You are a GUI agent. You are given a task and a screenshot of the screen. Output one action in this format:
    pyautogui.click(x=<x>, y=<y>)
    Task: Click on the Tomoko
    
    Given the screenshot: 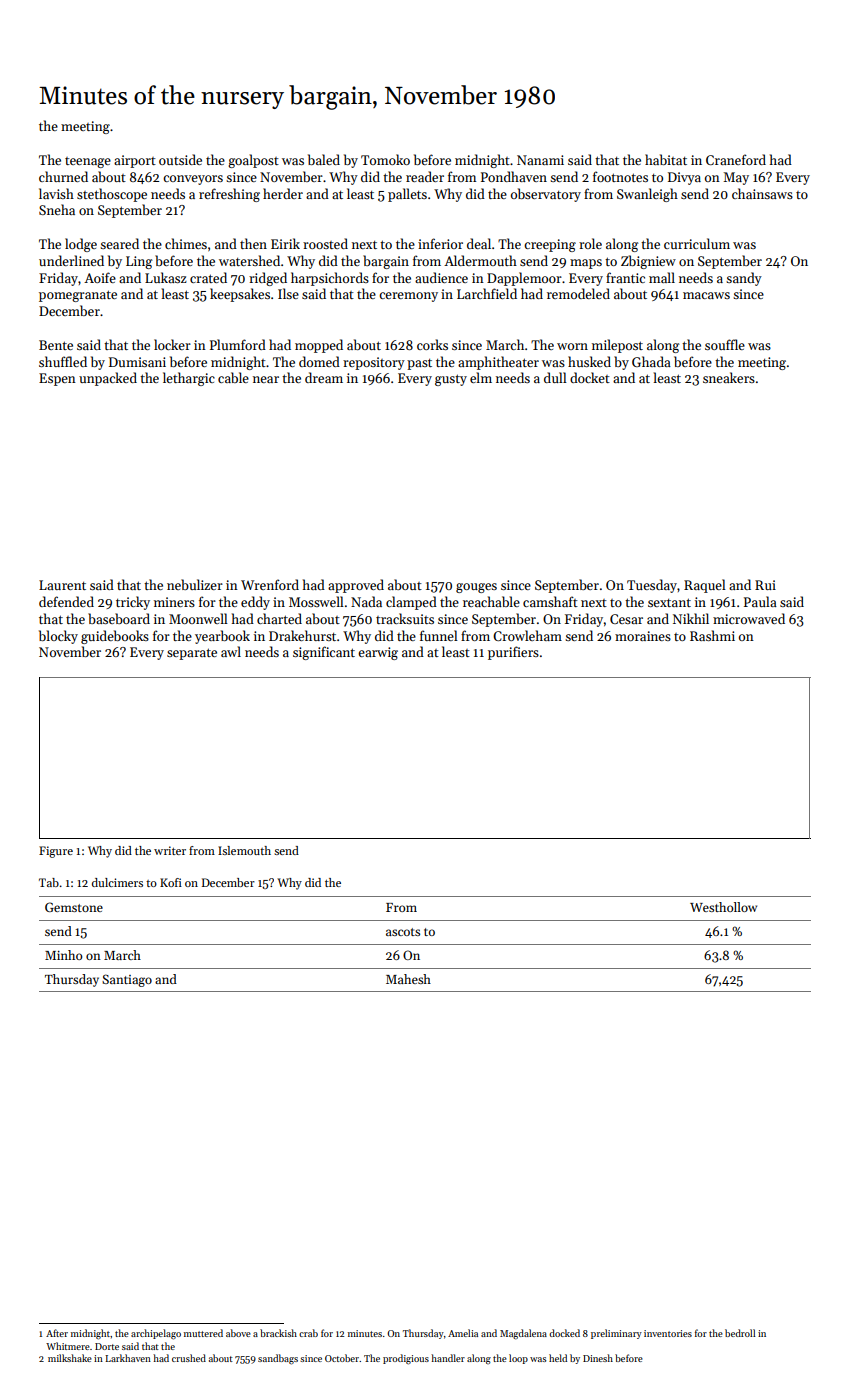 What is the action you would take?
    pyautogui.click(x=385, y=159)
